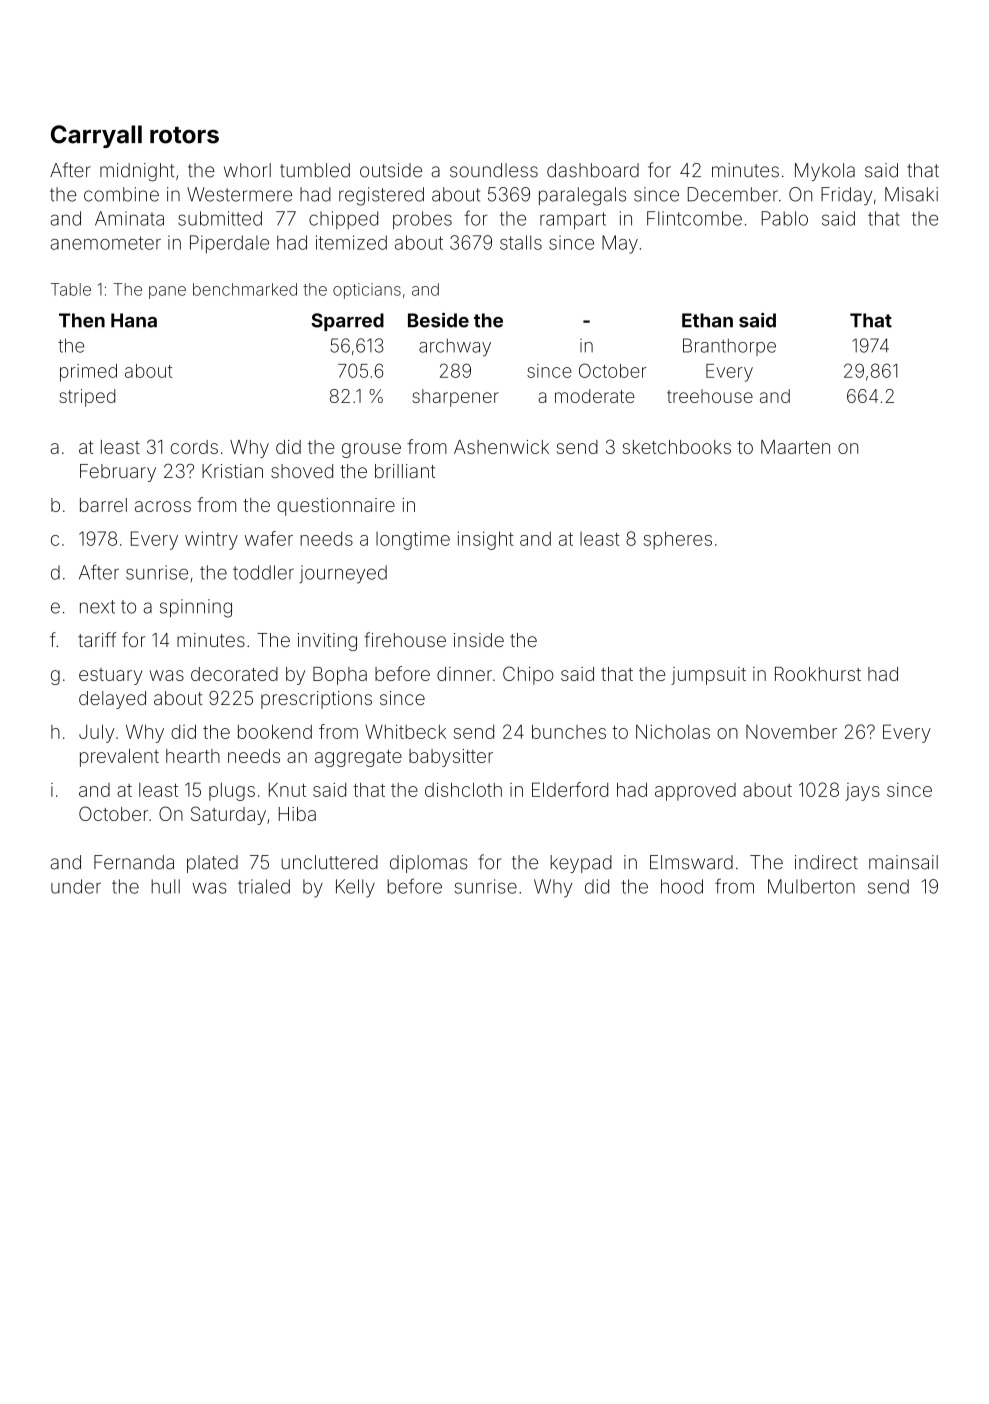 The width and height of the page is (989, 1404). I want to click on aggregate, so click(358, 758).
